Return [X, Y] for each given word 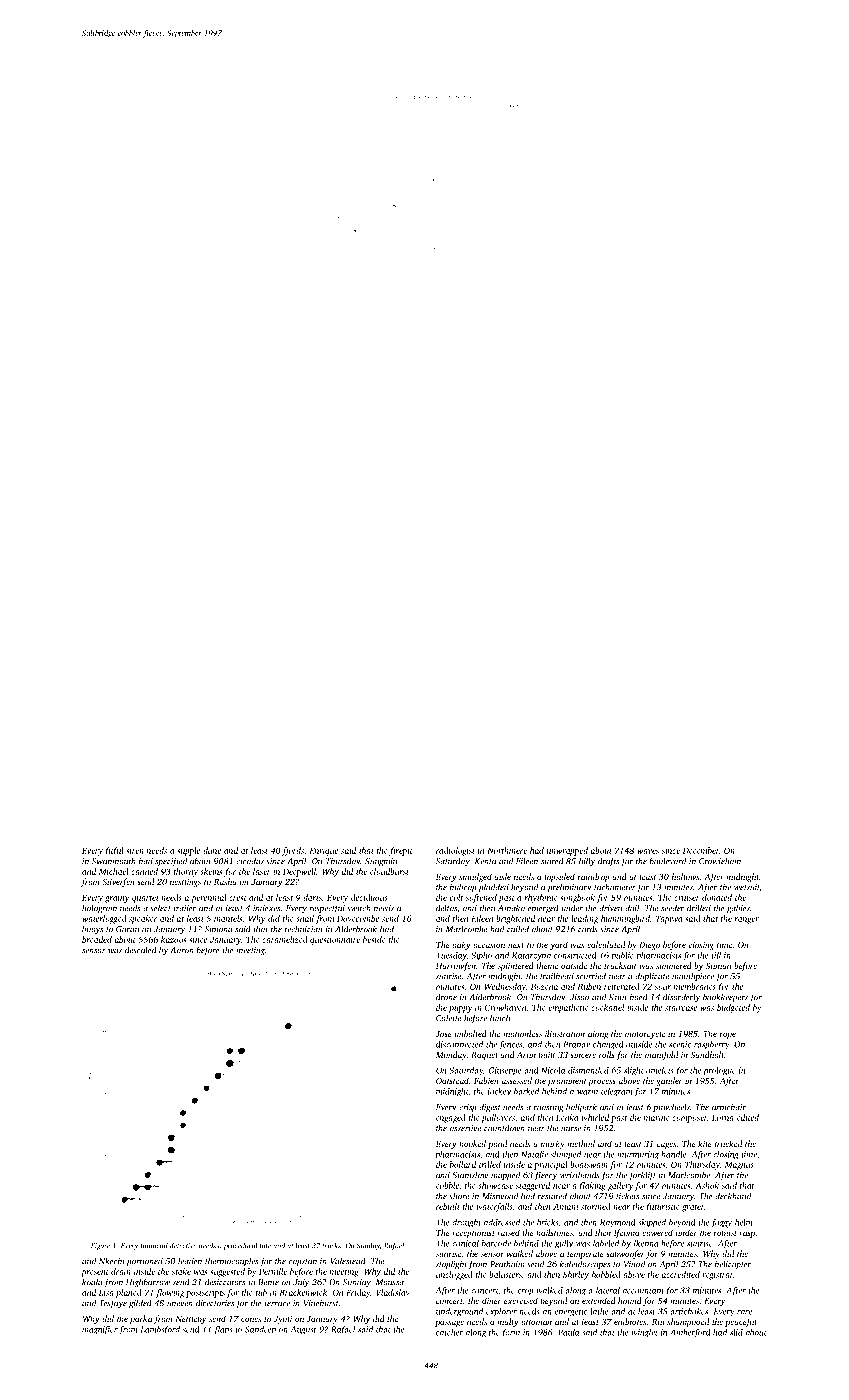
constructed [575, 955]
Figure [100, 1246]
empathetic [568, 1008]
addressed [502, 1222]
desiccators [225, 1282]
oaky [461, 945]
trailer [185, 908]
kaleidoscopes [585, 1264]
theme [547, 965]
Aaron [182, 950]
